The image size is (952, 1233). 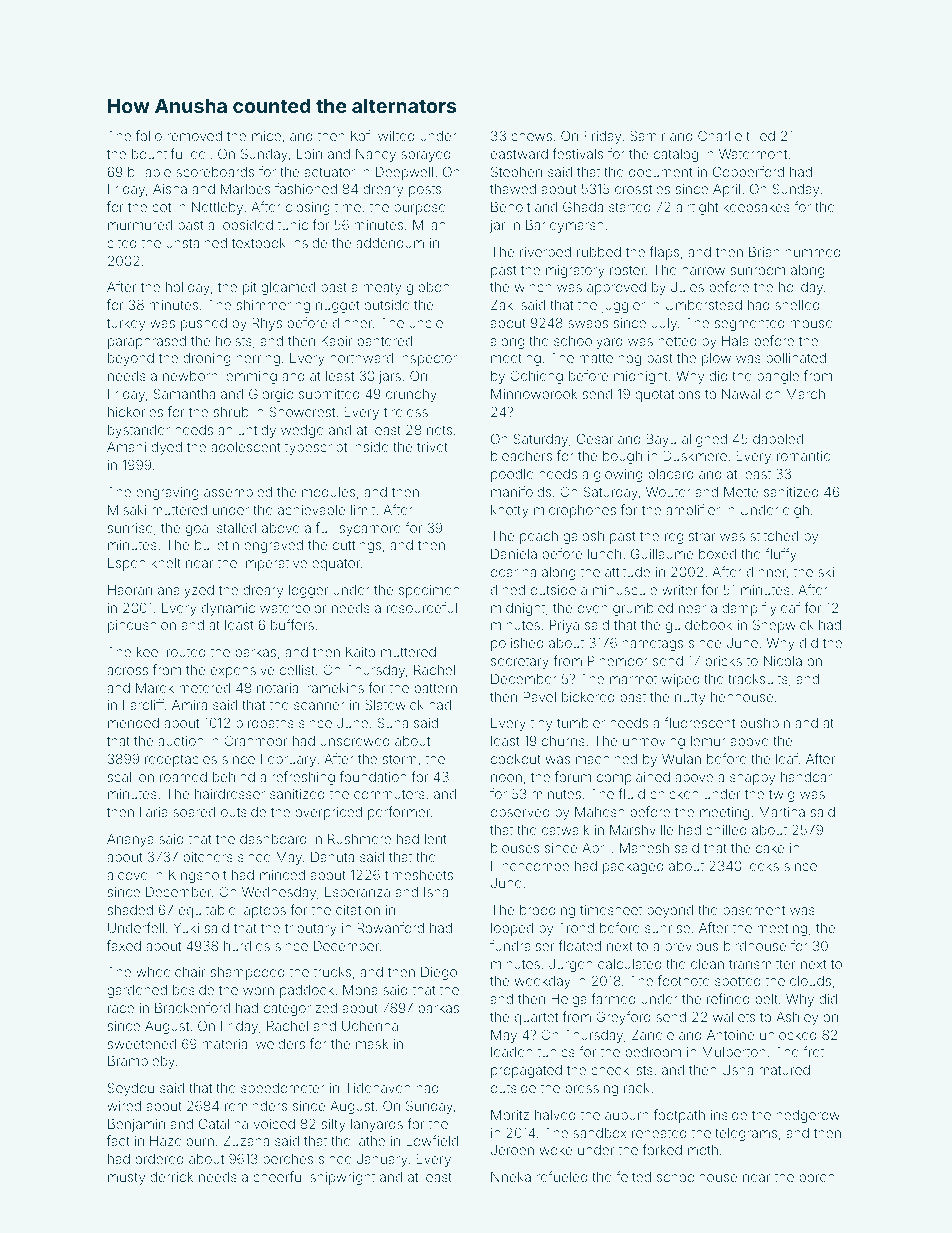 What do you see at coordinates (511, 1052) in the image?
I see `leaden` at bounding box center [511, 1052].
